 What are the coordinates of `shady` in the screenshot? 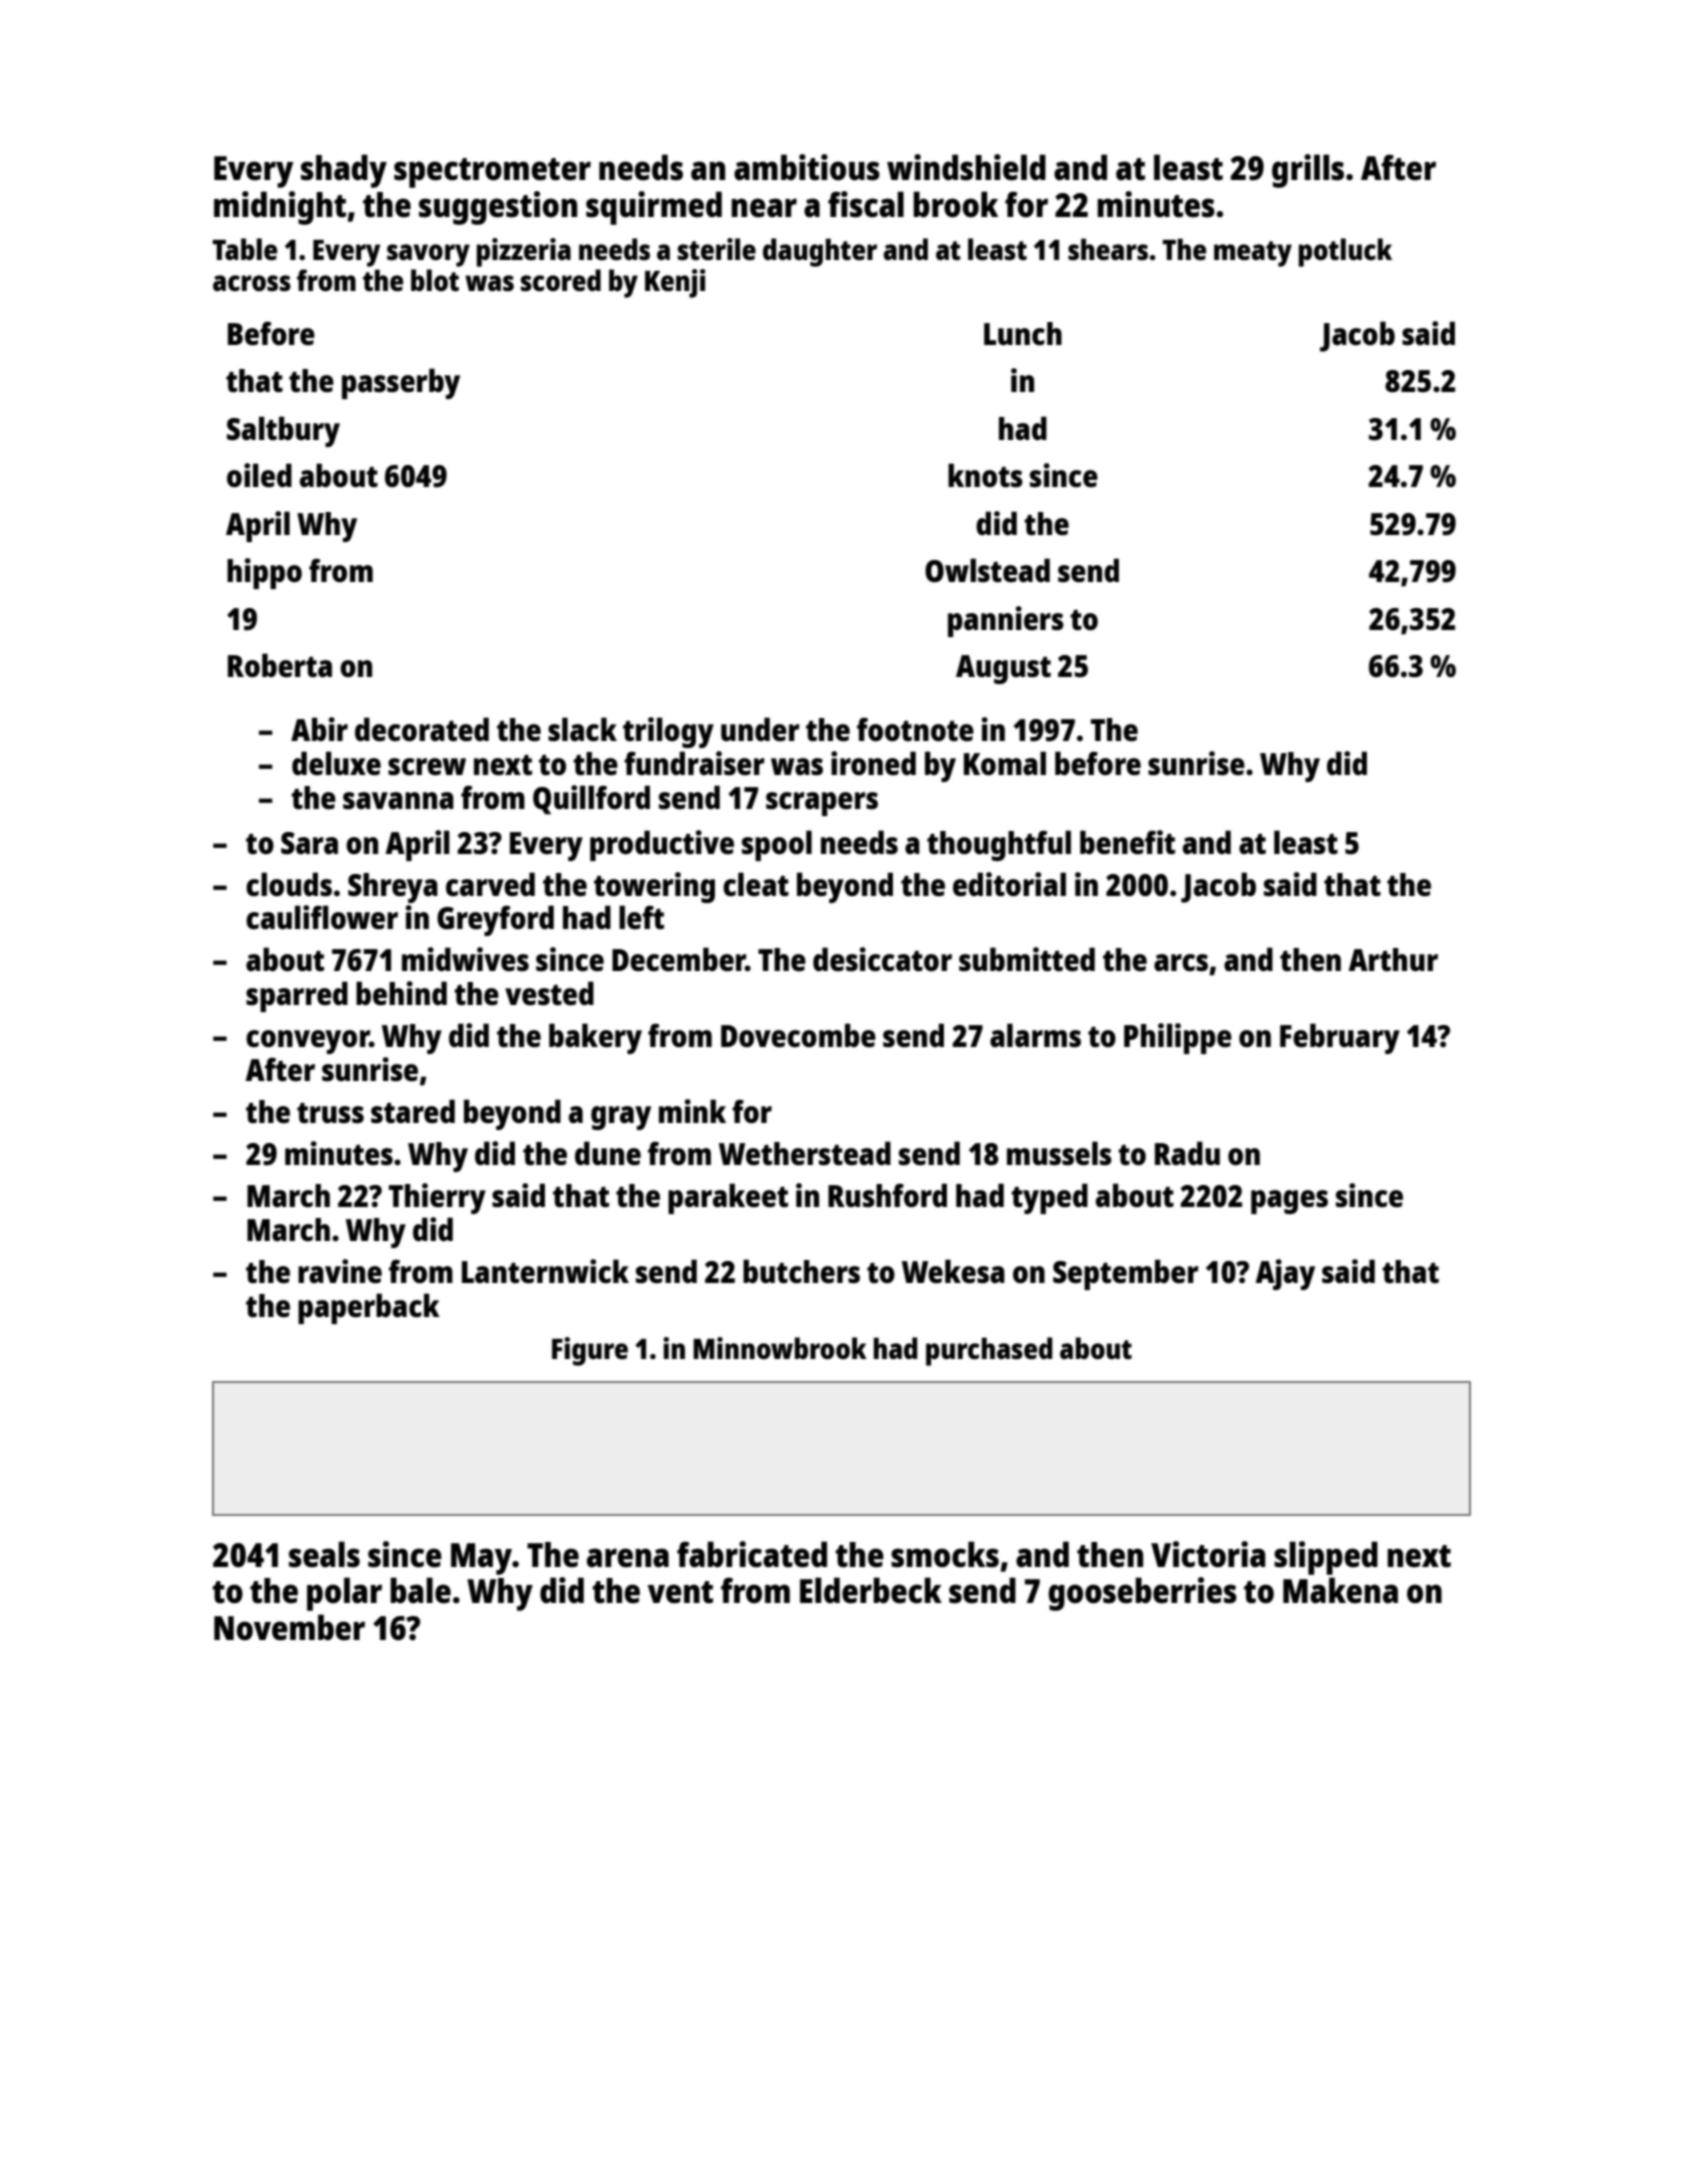 It's located at (344, 171).
